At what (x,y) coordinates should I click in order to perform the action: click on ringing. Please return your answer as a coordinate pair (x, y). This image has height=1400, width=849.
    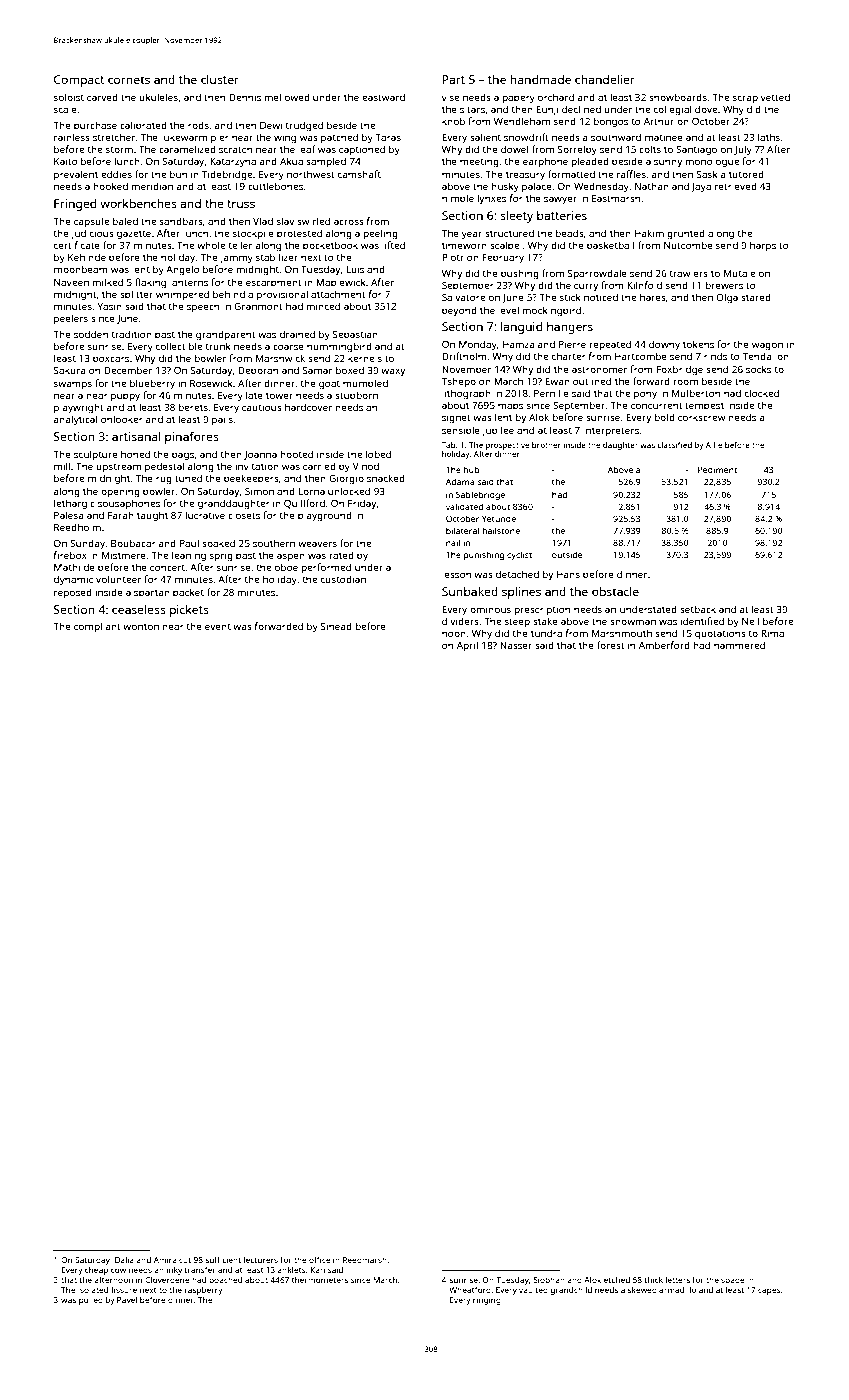
    Looking at the image, I should click on (487, 1301).
